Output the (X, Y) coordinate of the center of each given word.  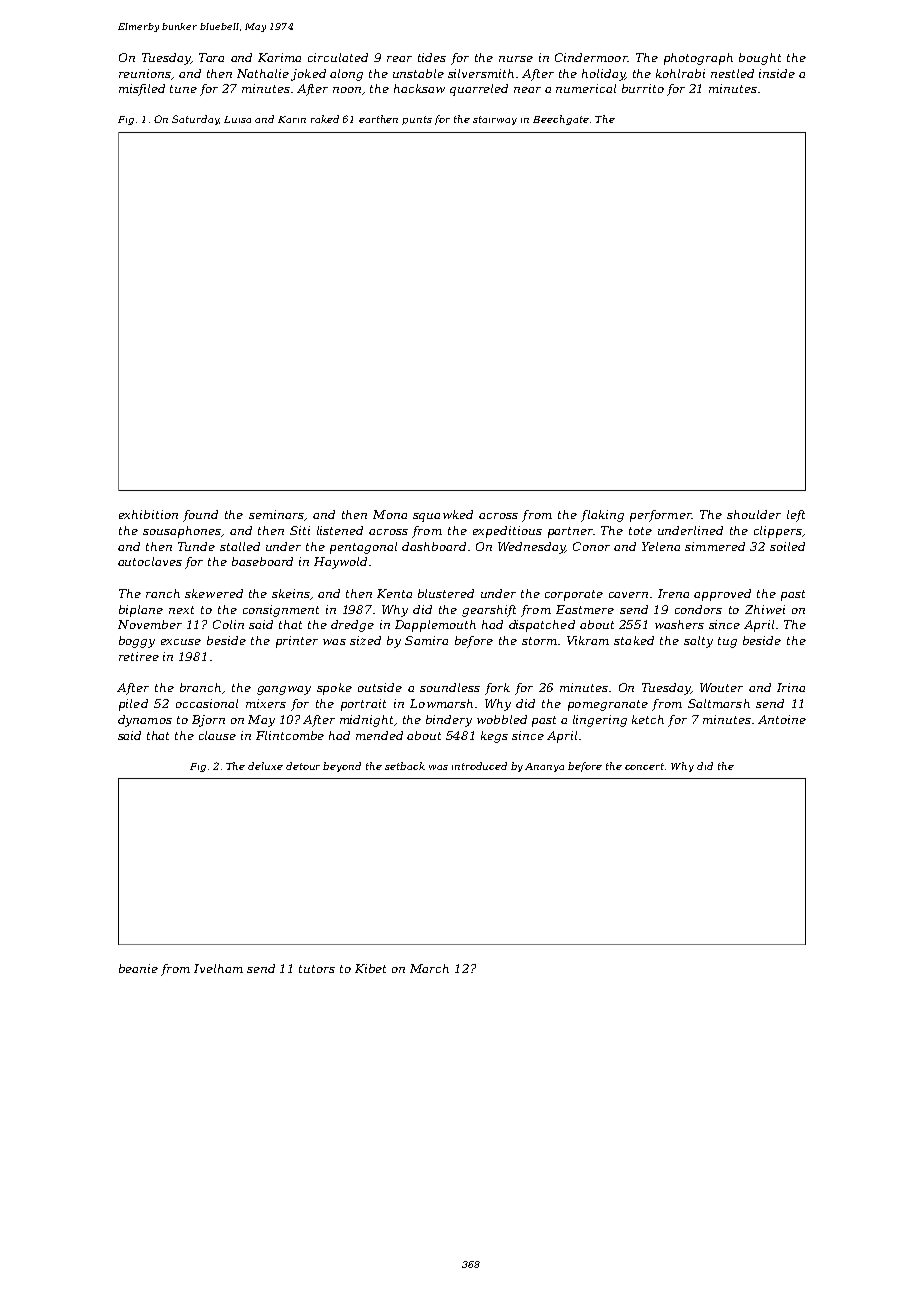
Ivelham (218, 968)
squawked (443, 516)
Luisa (237, 119)
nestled (732, 73)
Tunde (196, 546)
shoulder (754, 514)
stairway (495, 120)
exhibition (148, 514)
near (527, 90)
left (796, 516)
